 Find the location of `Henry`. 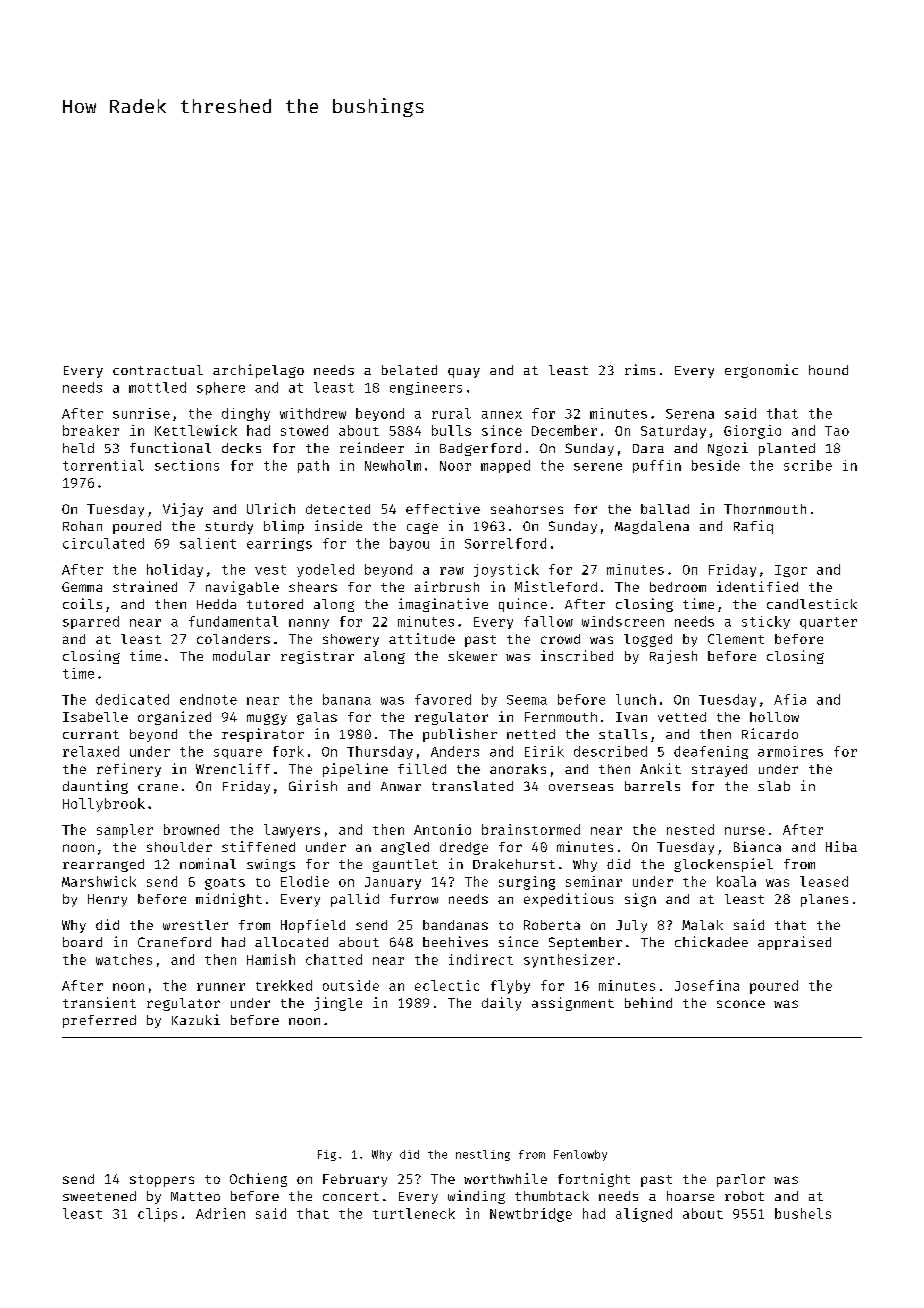

Henry is located at coordinates (107, 900).
